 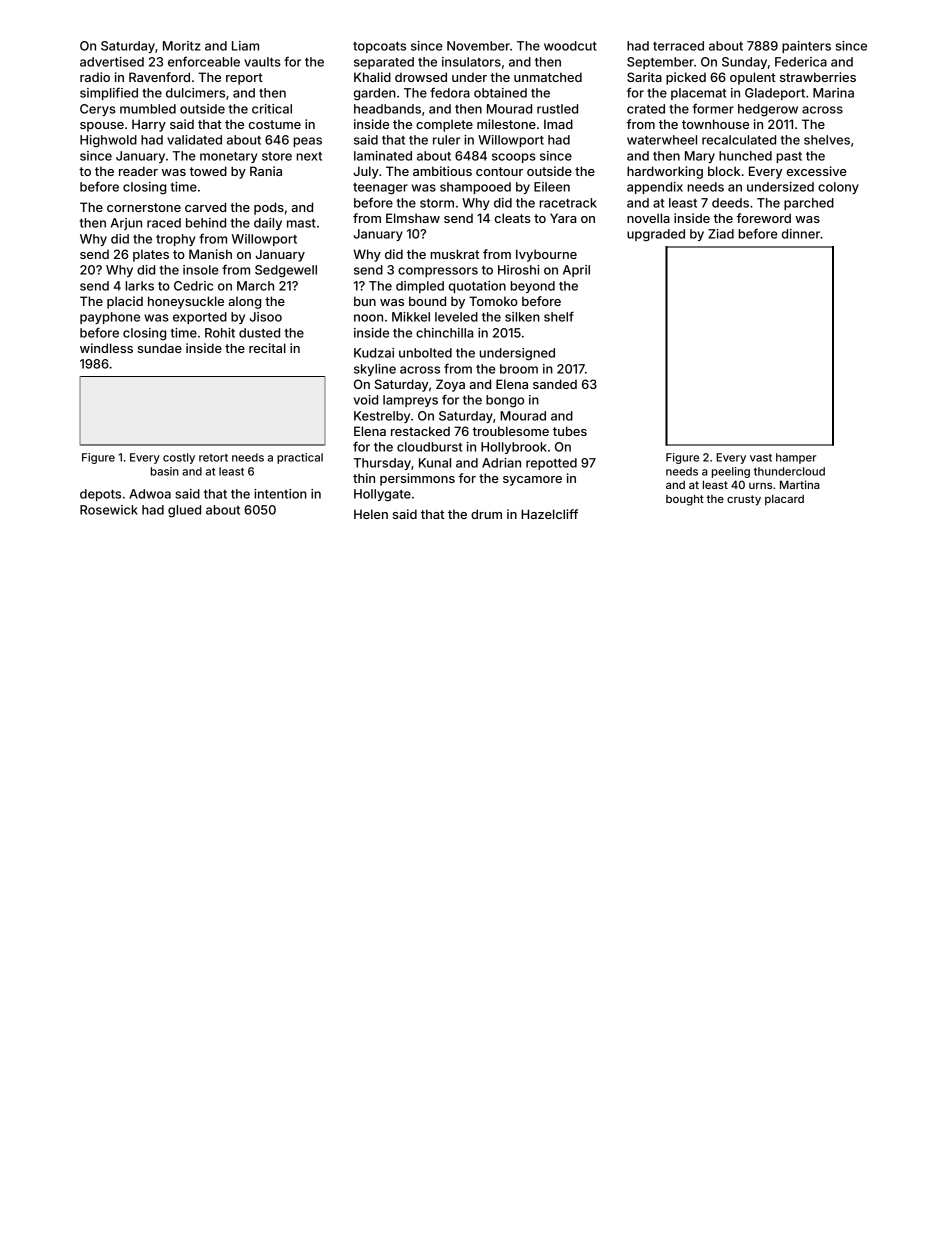 What do you see at coordinates (475, 188) in the document?
I see `shampooed` at bounding box center [475, 188].
